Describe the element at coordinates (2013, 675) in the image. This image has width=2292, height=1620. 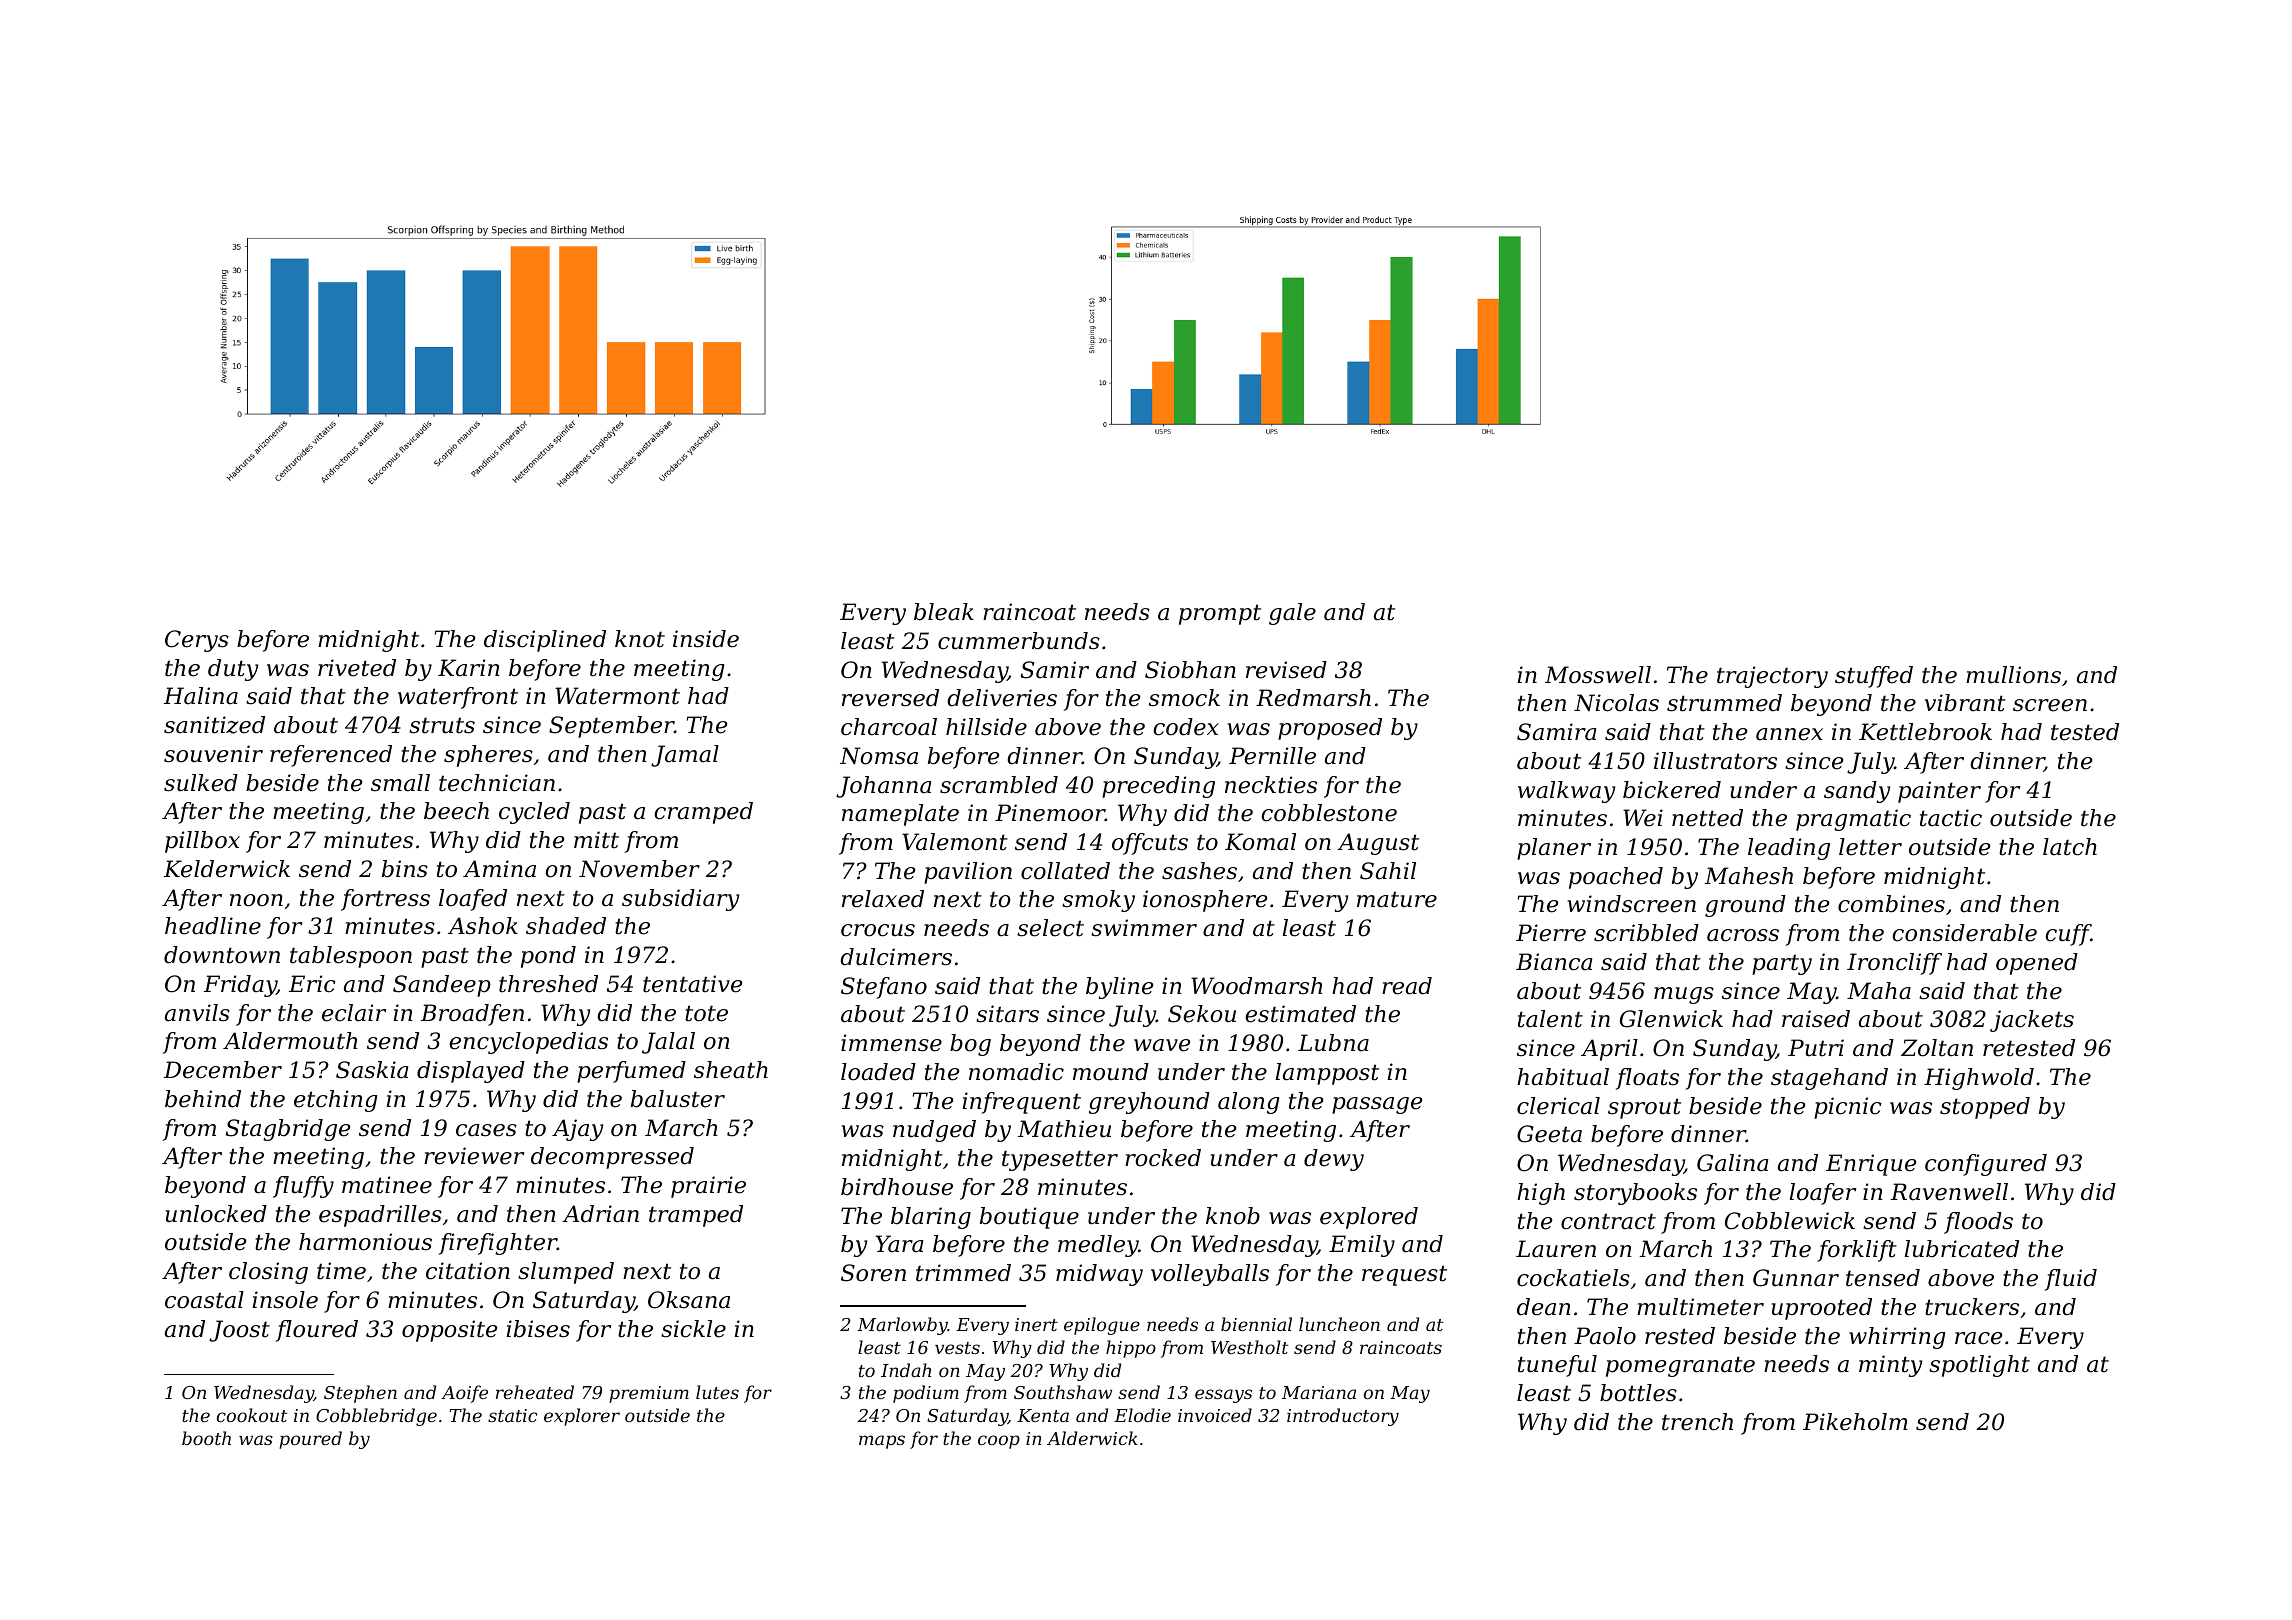
I see `mullions` at that location.
